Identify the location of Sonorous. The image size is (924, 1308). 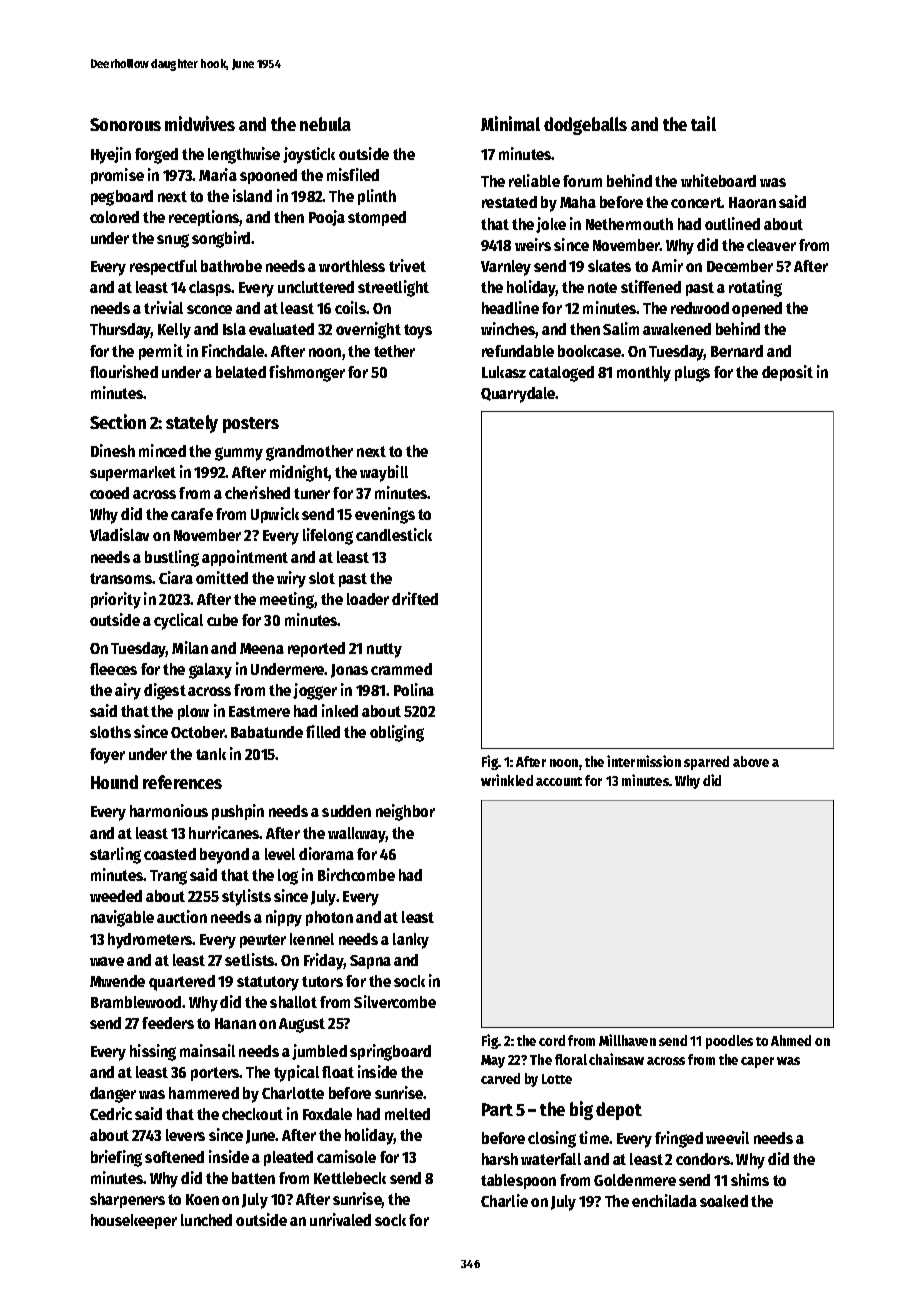
(125, 124).
